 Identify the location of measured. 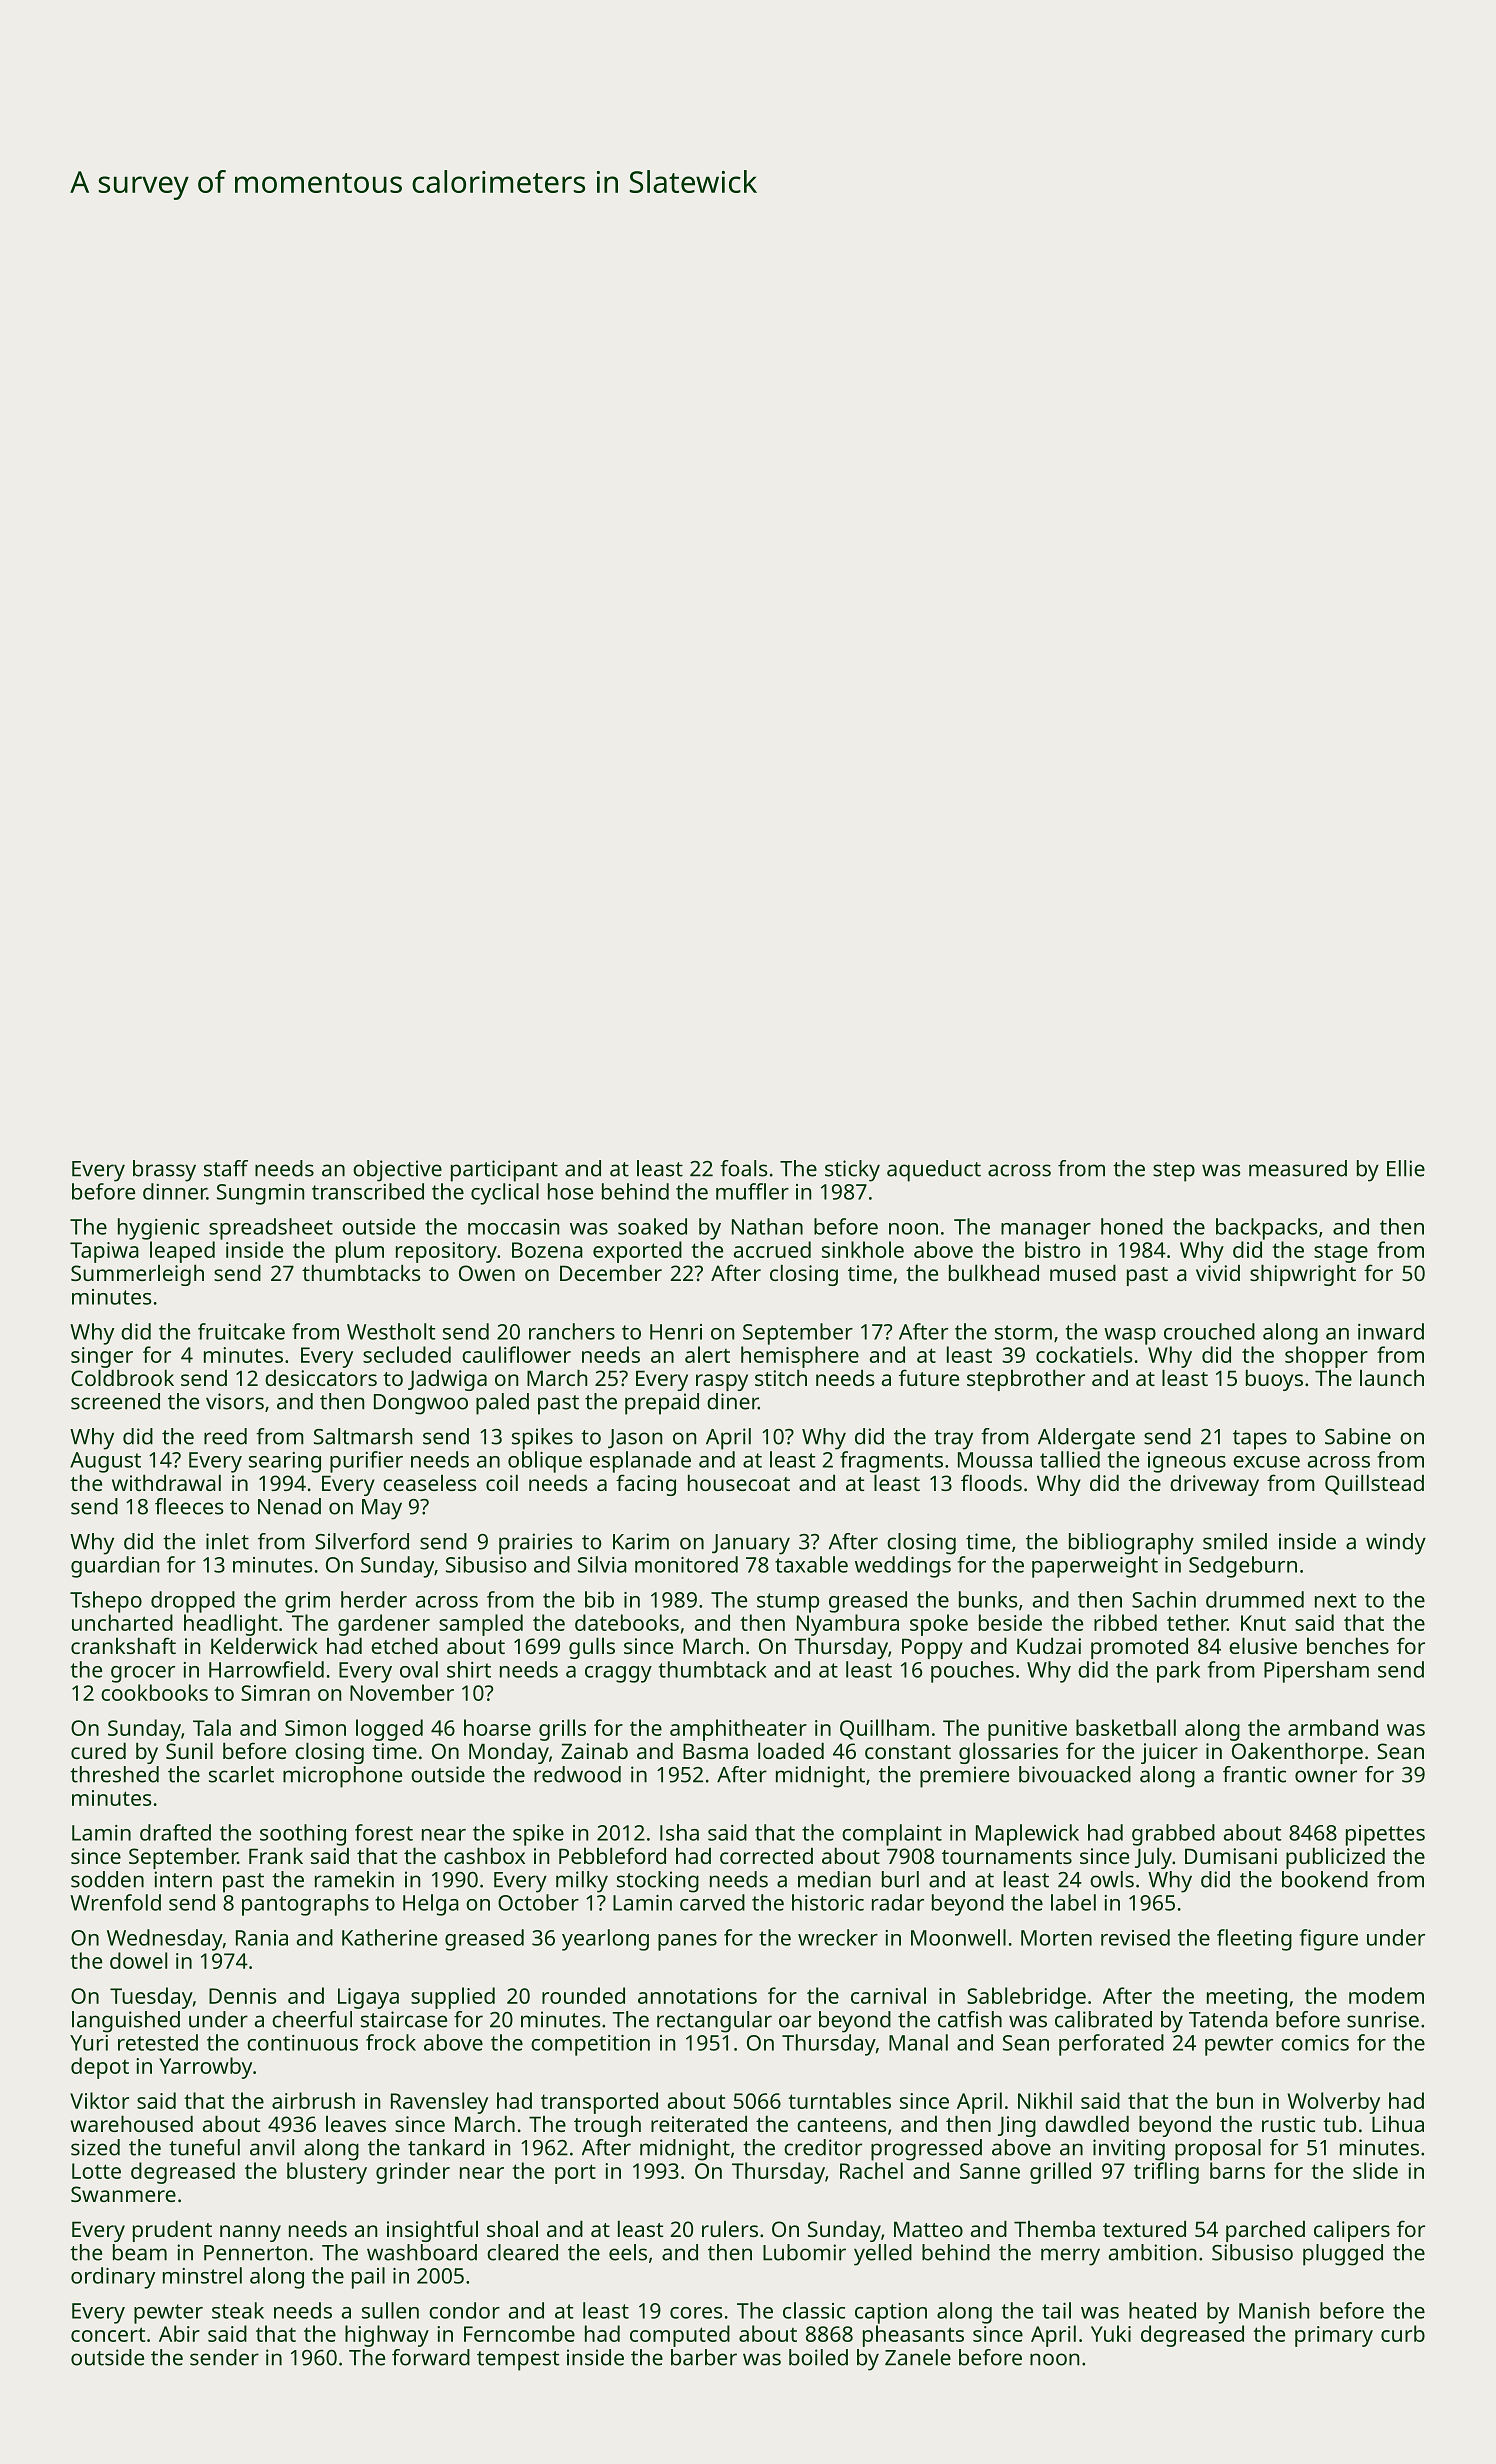
(1298, 1168).
